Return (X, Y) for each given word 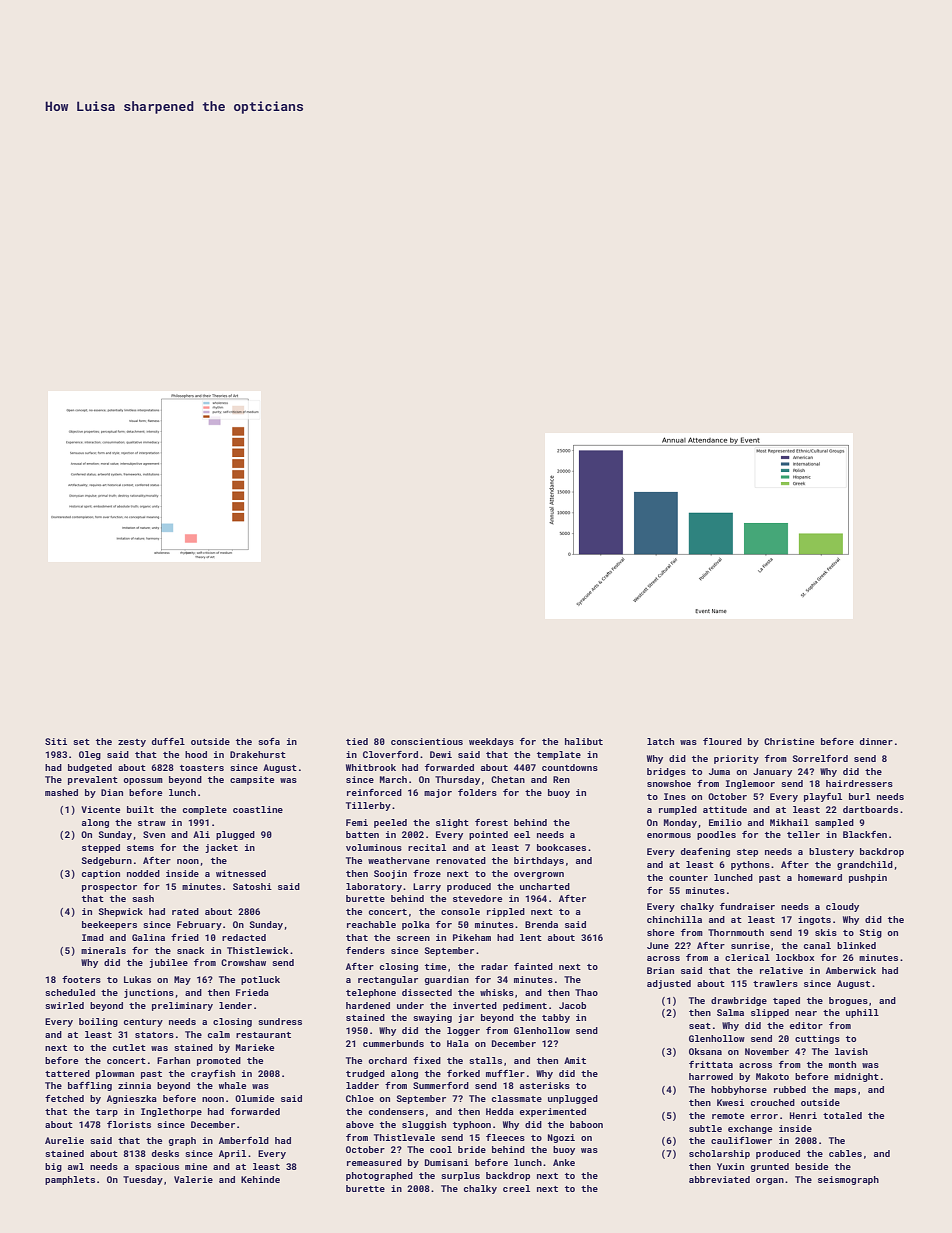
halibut (584, 741)
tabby (556, 1018)
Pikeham (472, 937)
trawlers (775, 983)
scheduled (70, 992)
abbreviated (719, 1179)
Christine (789, 741)
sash (143, 898)
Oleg (90, 755)
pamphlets (70, 1180)
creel (516, 1188)
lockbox (795, 957)
